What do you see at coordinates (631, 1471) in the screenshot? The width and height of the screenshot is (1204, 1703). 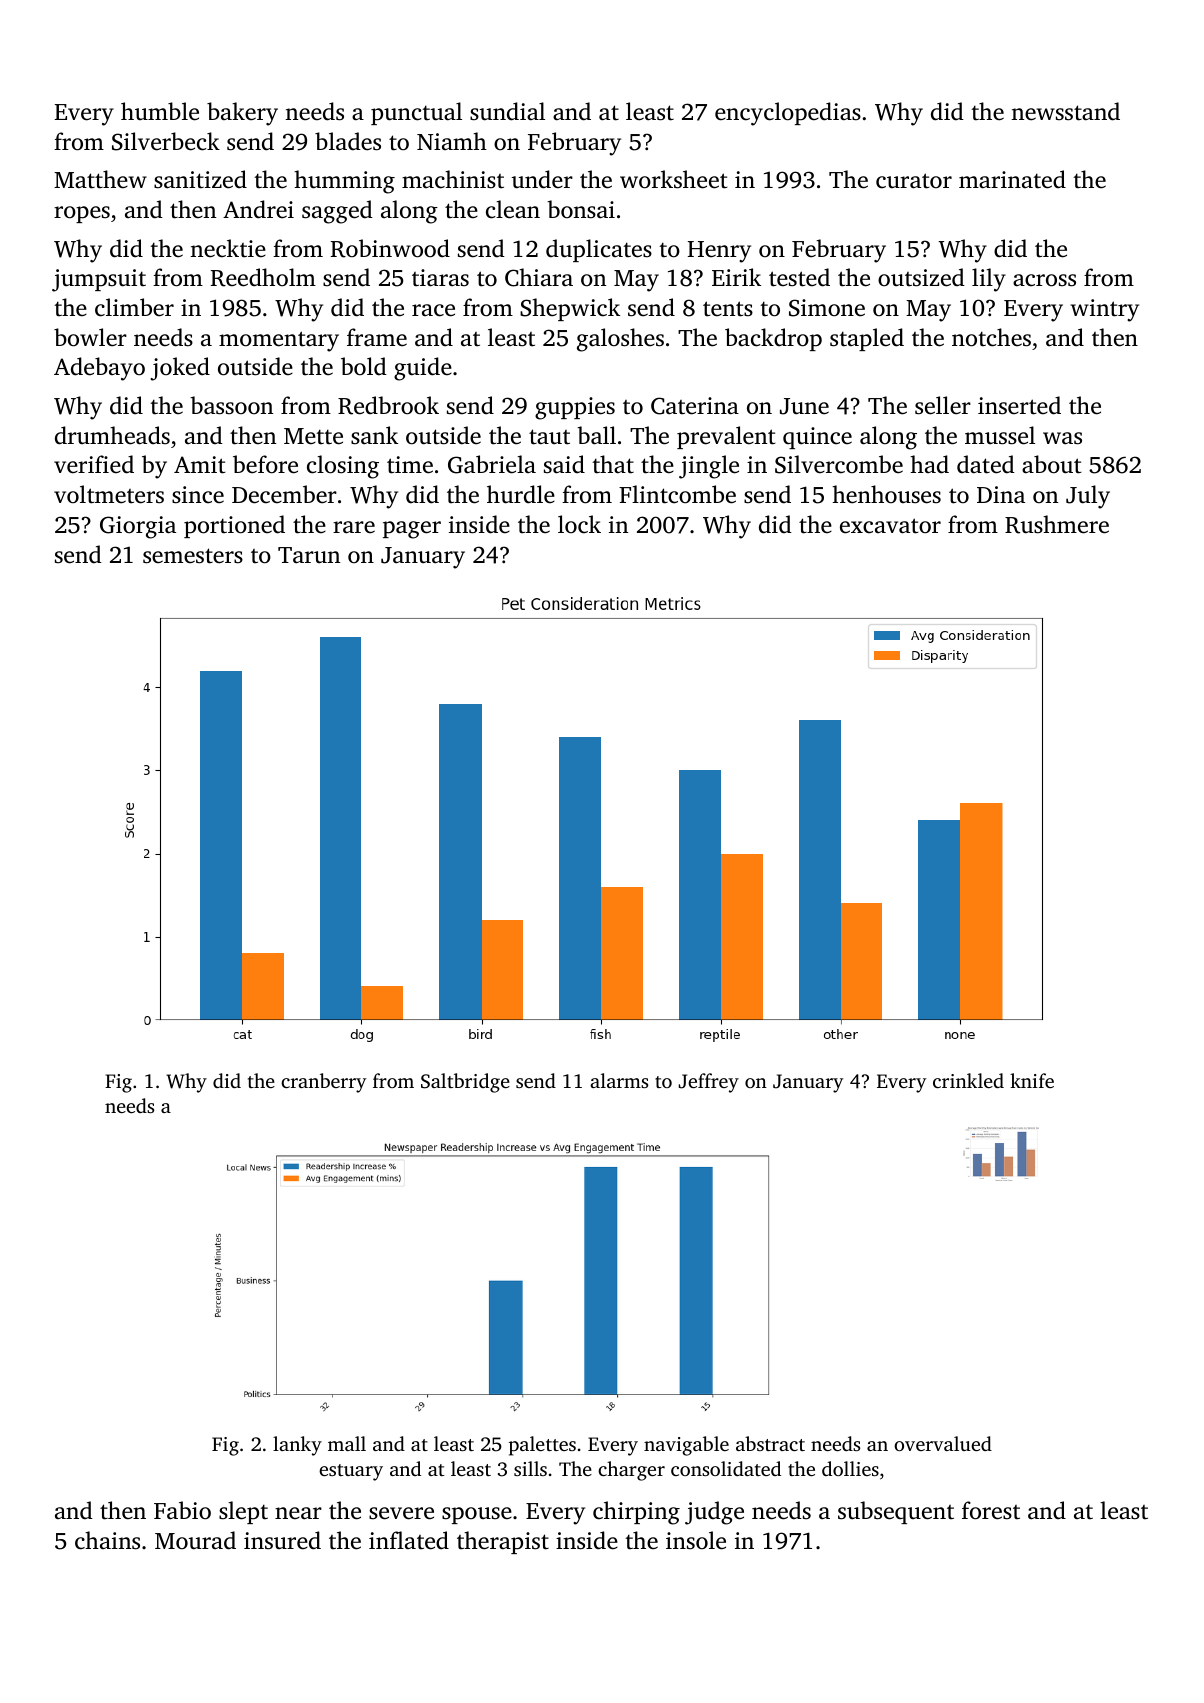 I see `charger` at bounding box center [631, 1471].
